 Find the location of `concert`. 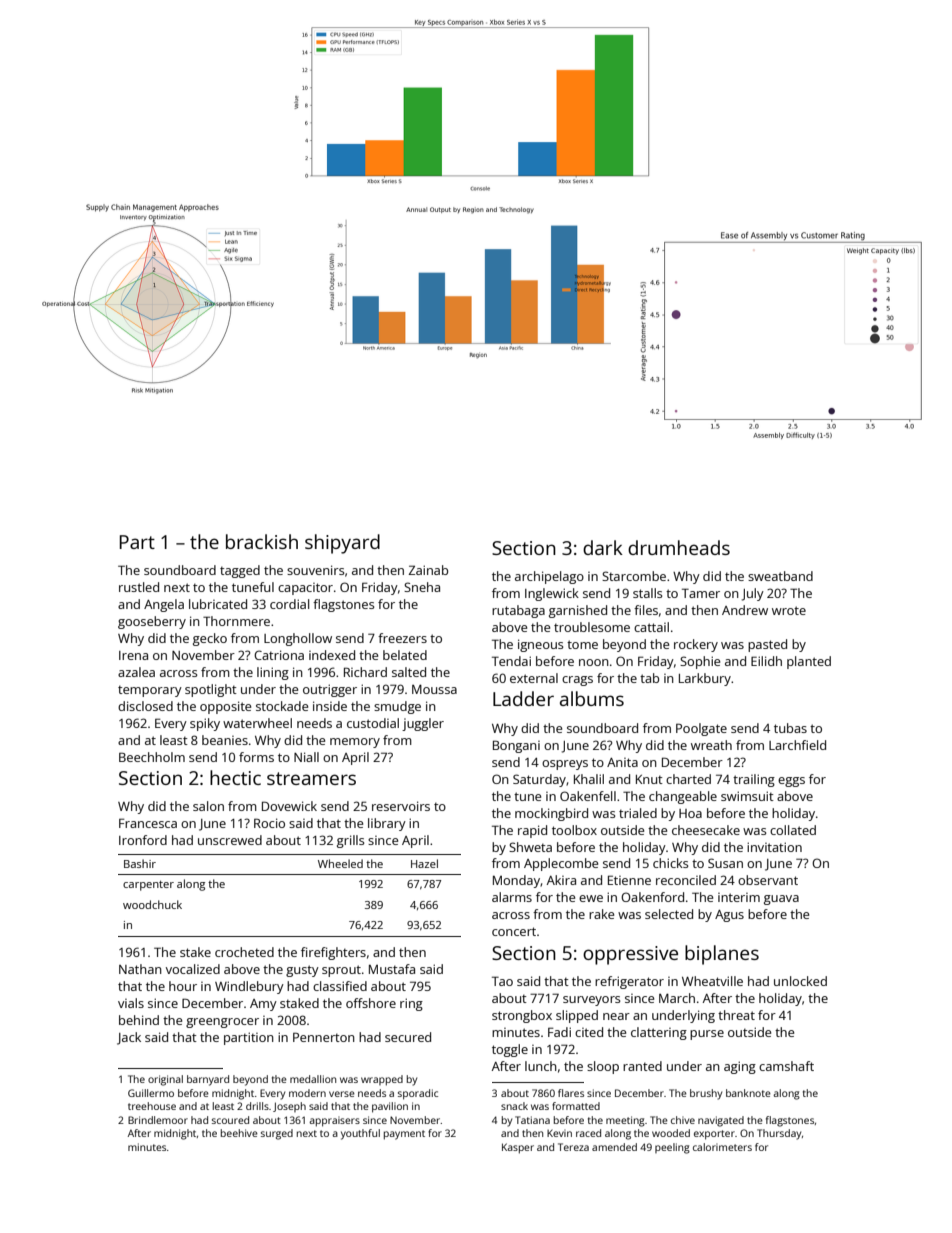

concert is located at coordinates (514, 931).
